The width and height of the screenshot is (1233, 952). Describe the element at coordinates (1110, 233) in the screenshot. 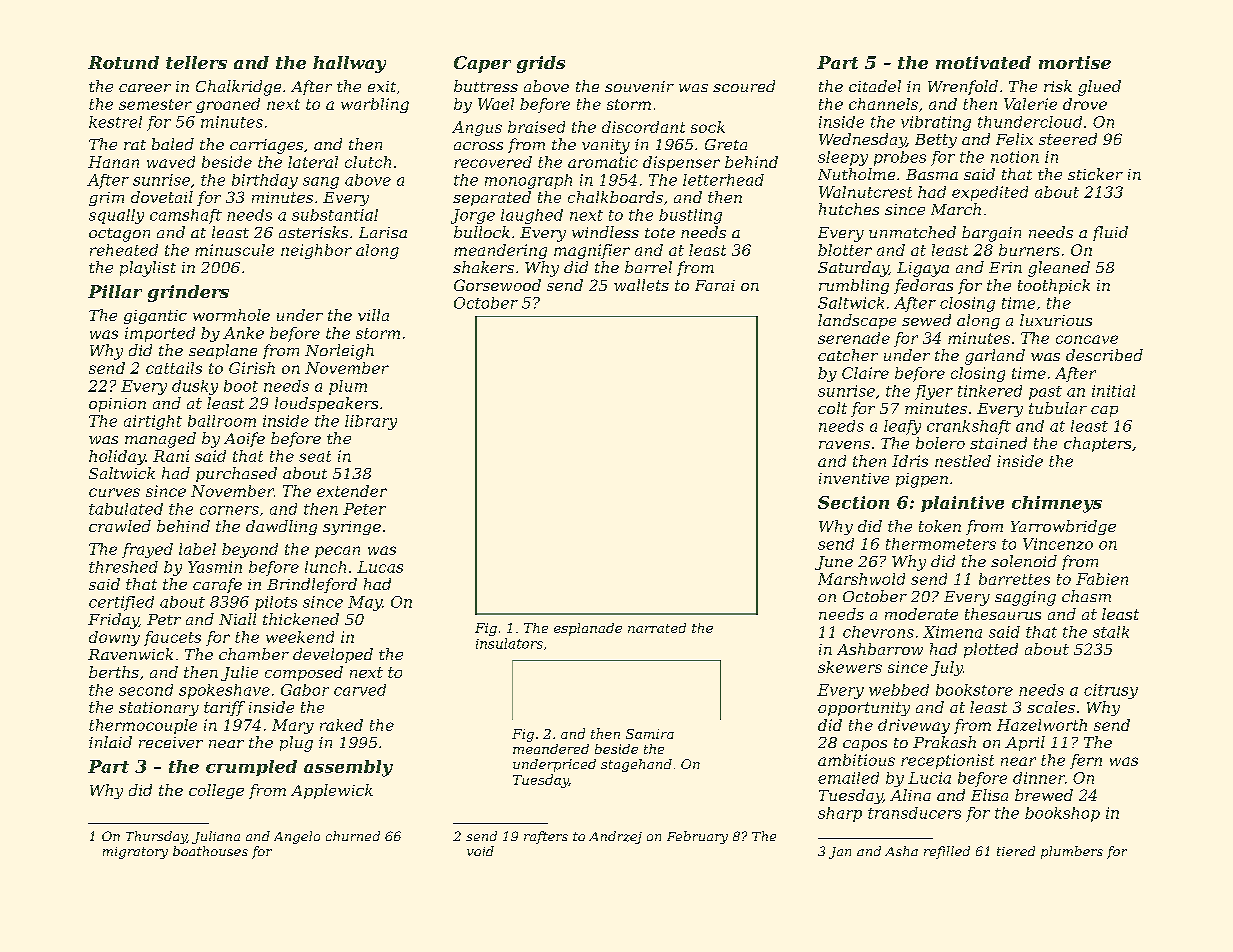

I see `fluid` at that location.
